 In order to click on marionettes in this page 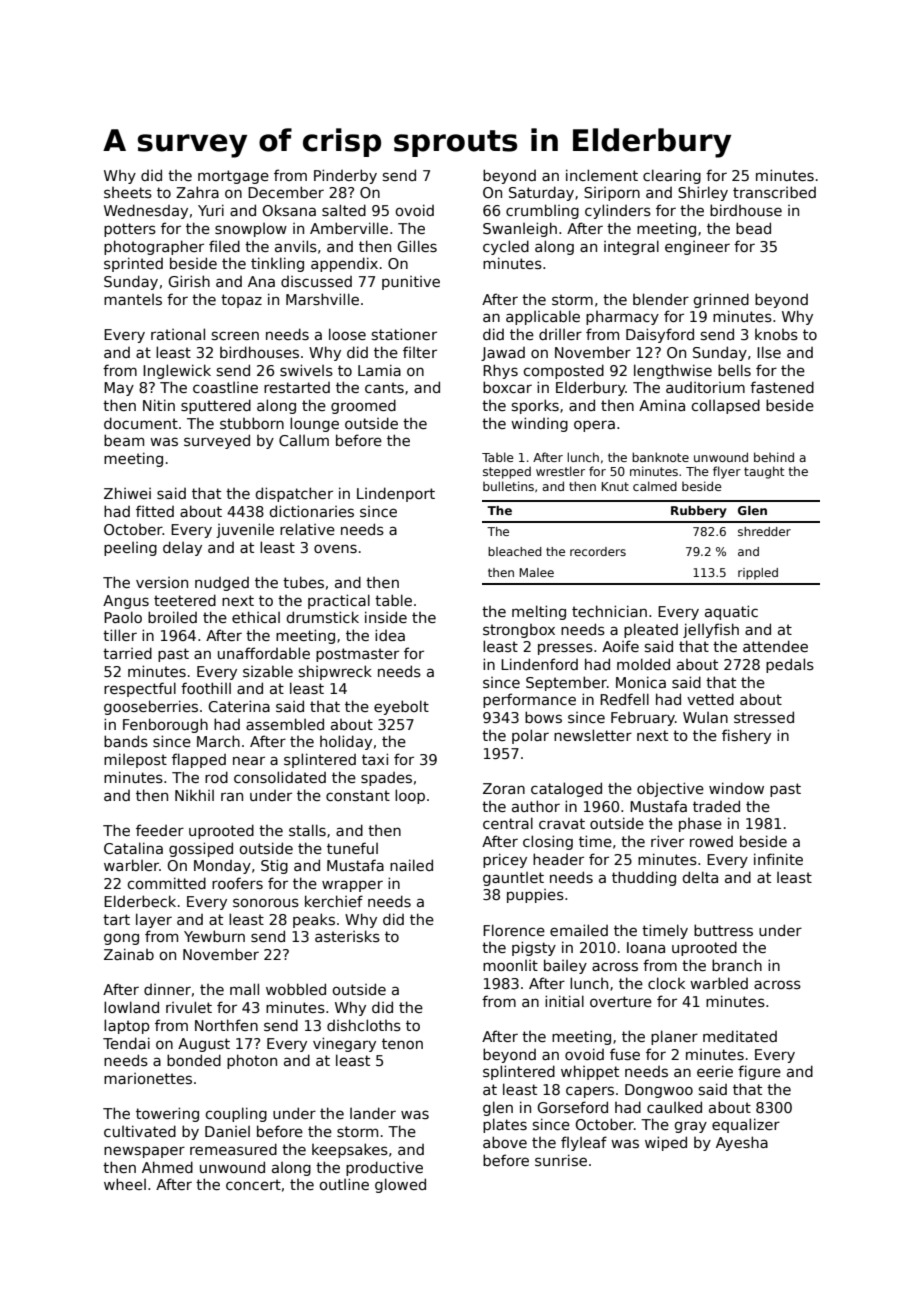, I will do `click(148, 1078)`.
